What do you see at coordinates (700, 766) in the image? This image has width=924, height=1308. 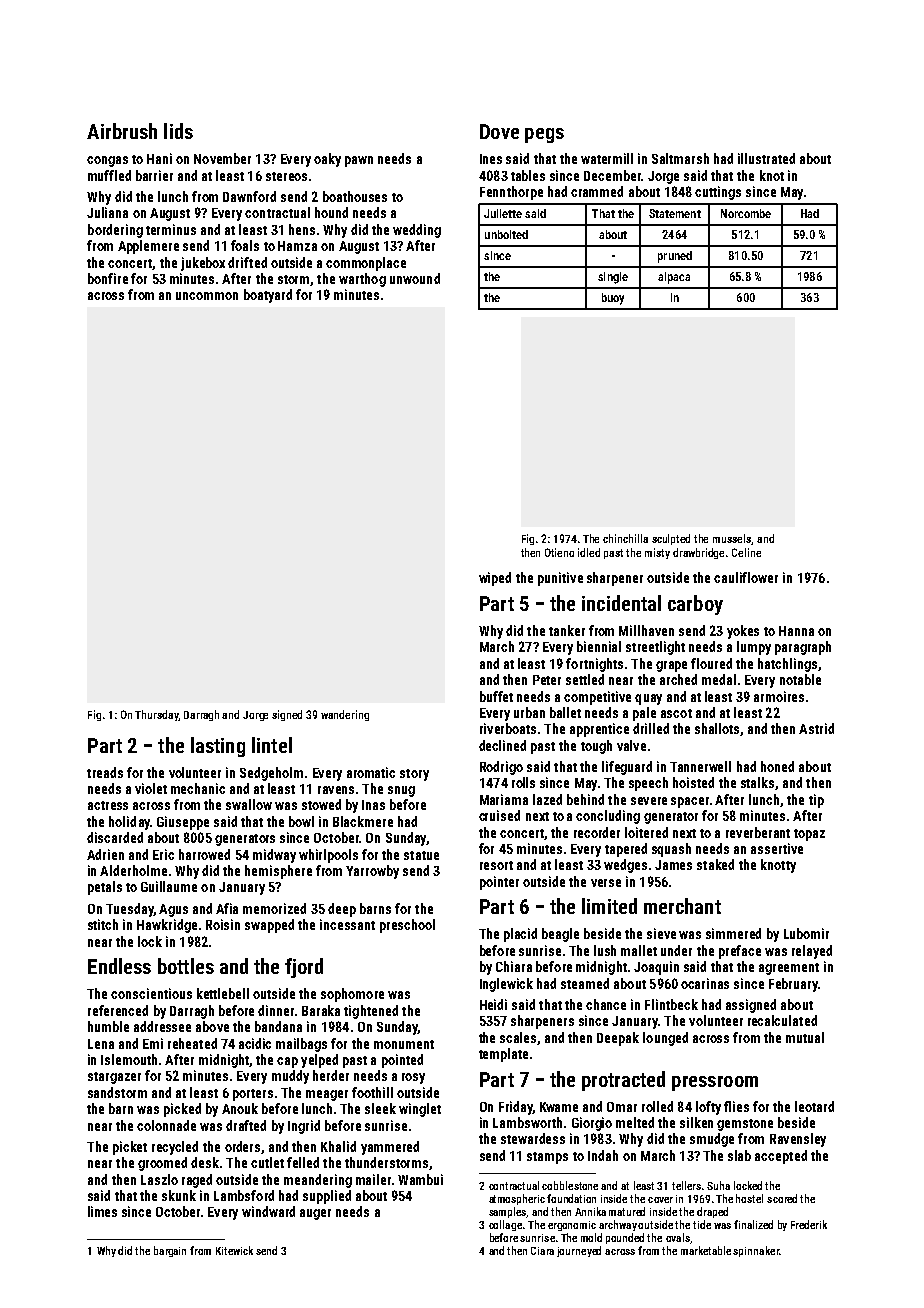 I see `Tannerwell` at bounding box center [700, 766].
